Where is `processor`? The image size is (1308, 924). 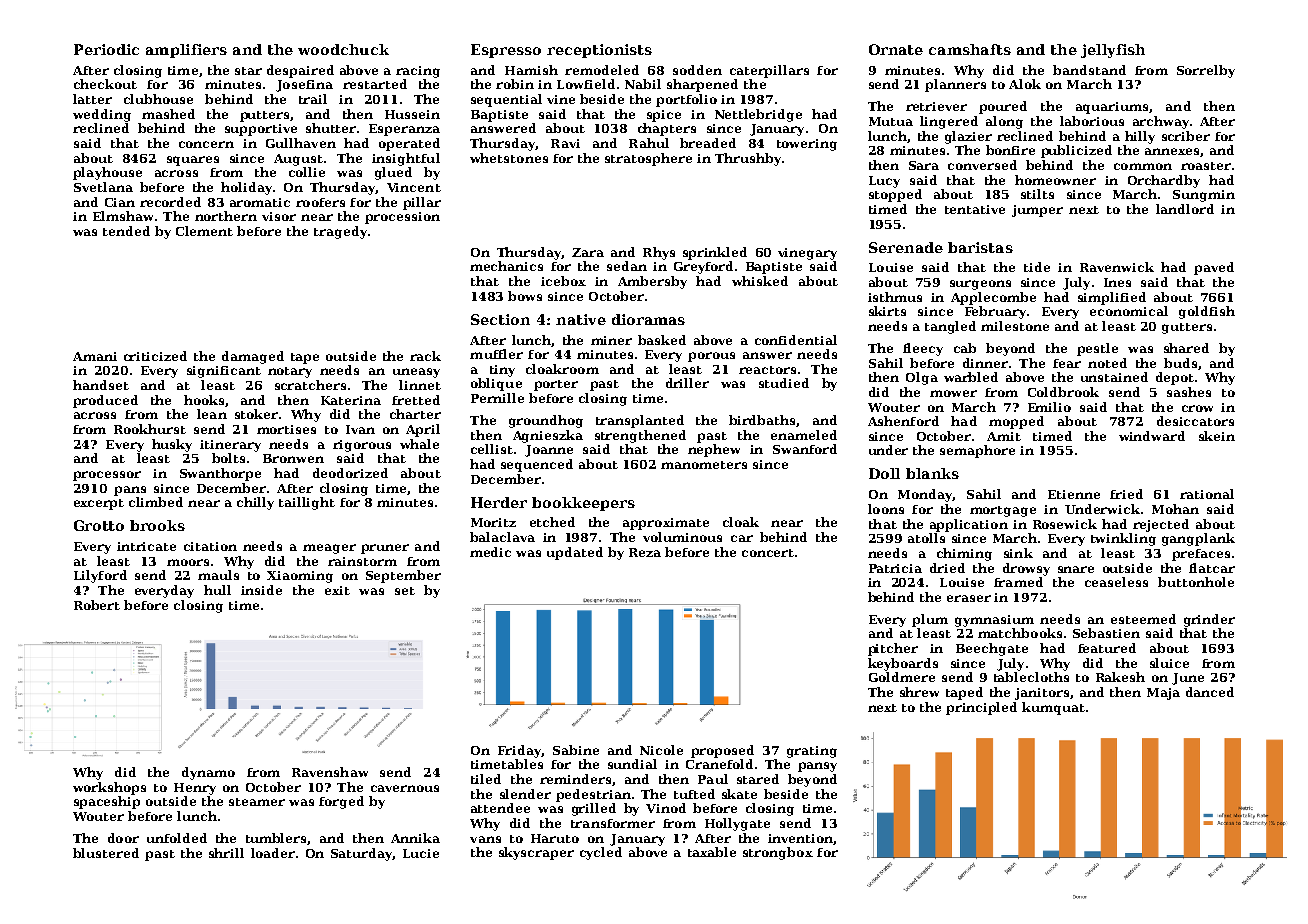
processor is located at coordinates (107, 476).
